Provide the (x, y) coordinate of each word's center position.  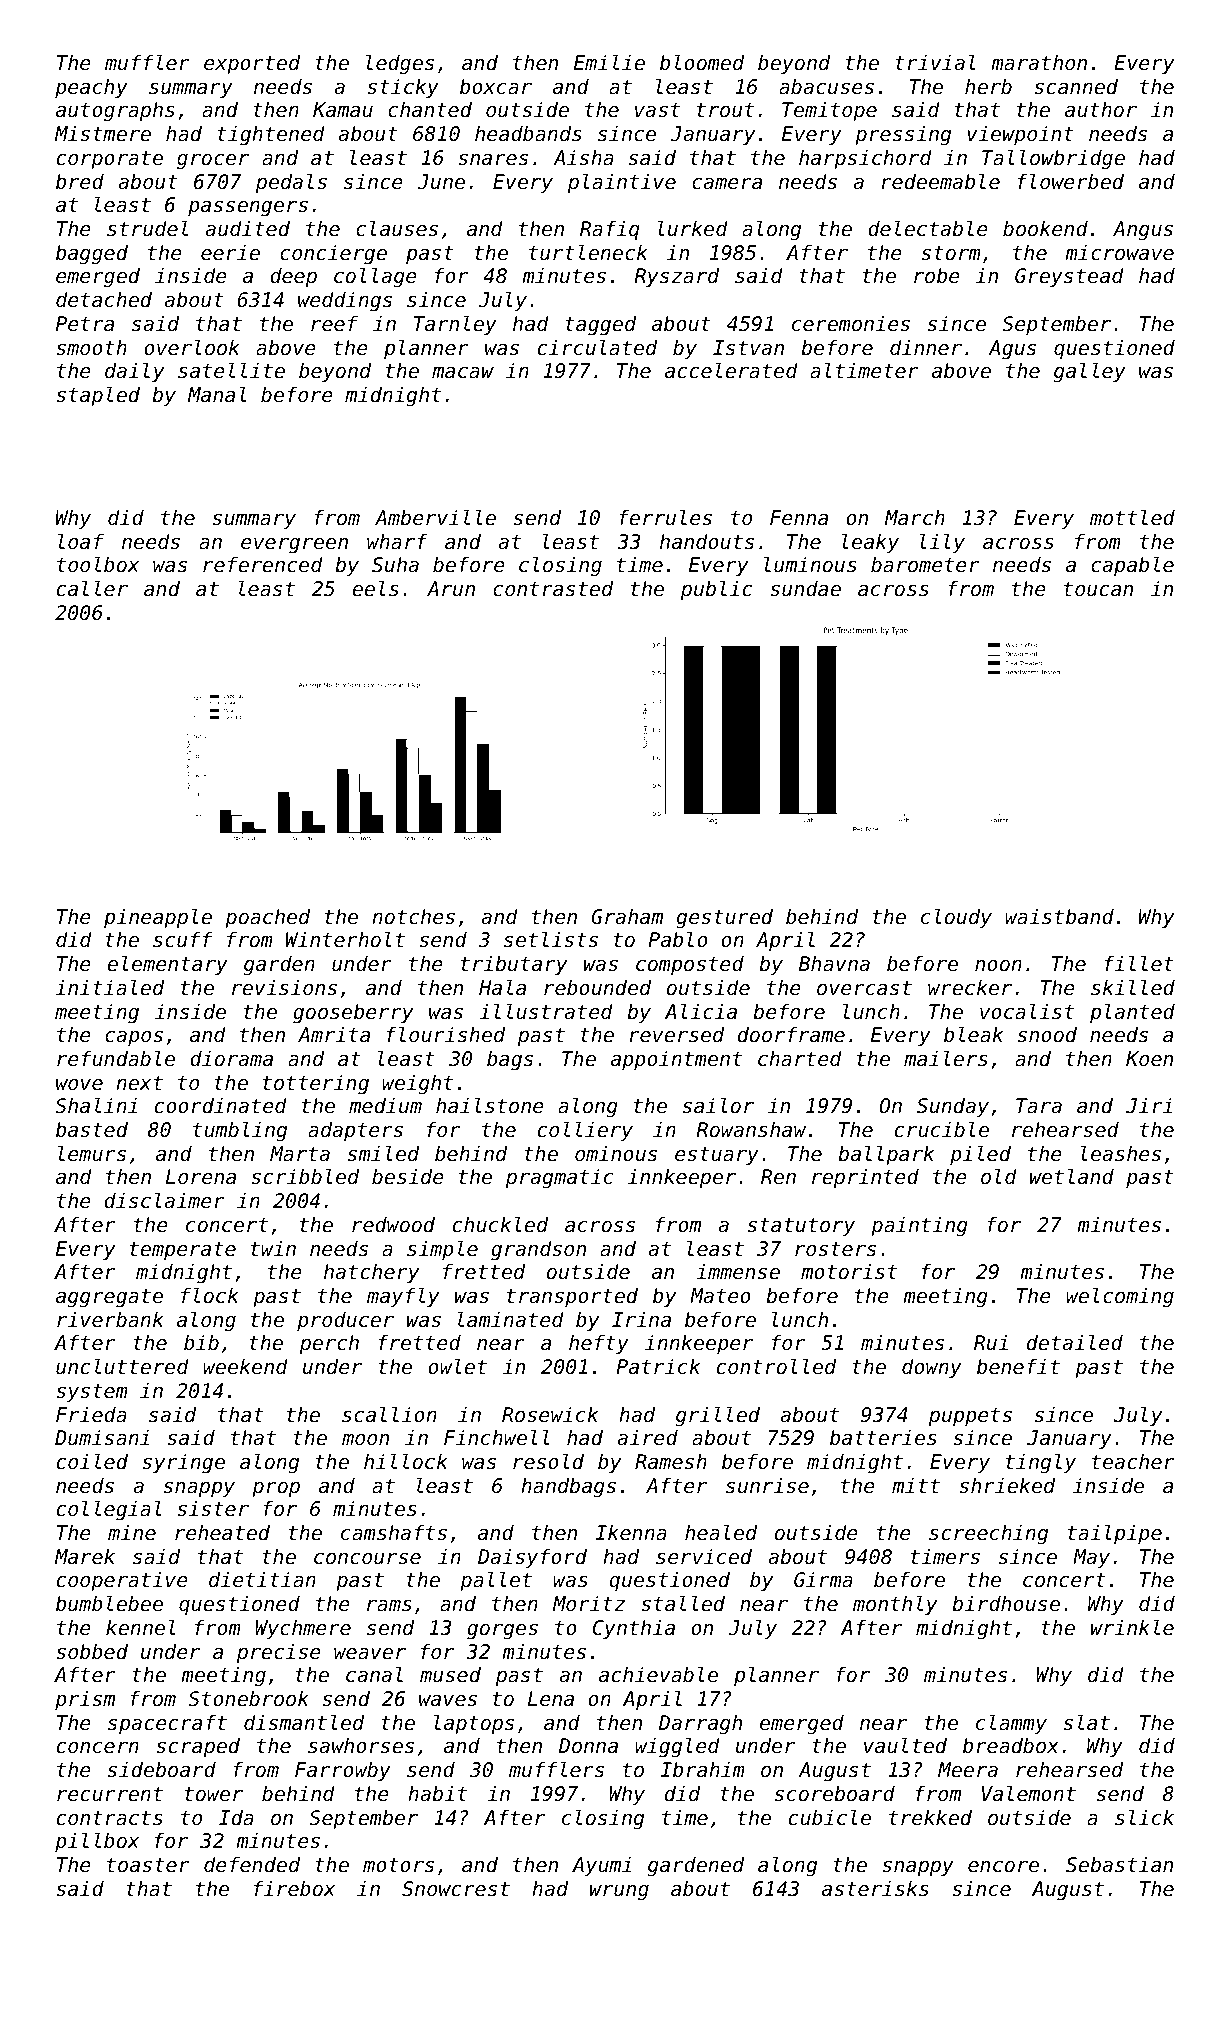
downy (932, 1368)
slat (1087, 1722)
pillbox (97, 1842)
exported (252, 64)
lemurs (92, 1153)
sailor (718, 1105)
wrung (619, 1893)
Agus (1012, 350)
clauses (397, 228)
